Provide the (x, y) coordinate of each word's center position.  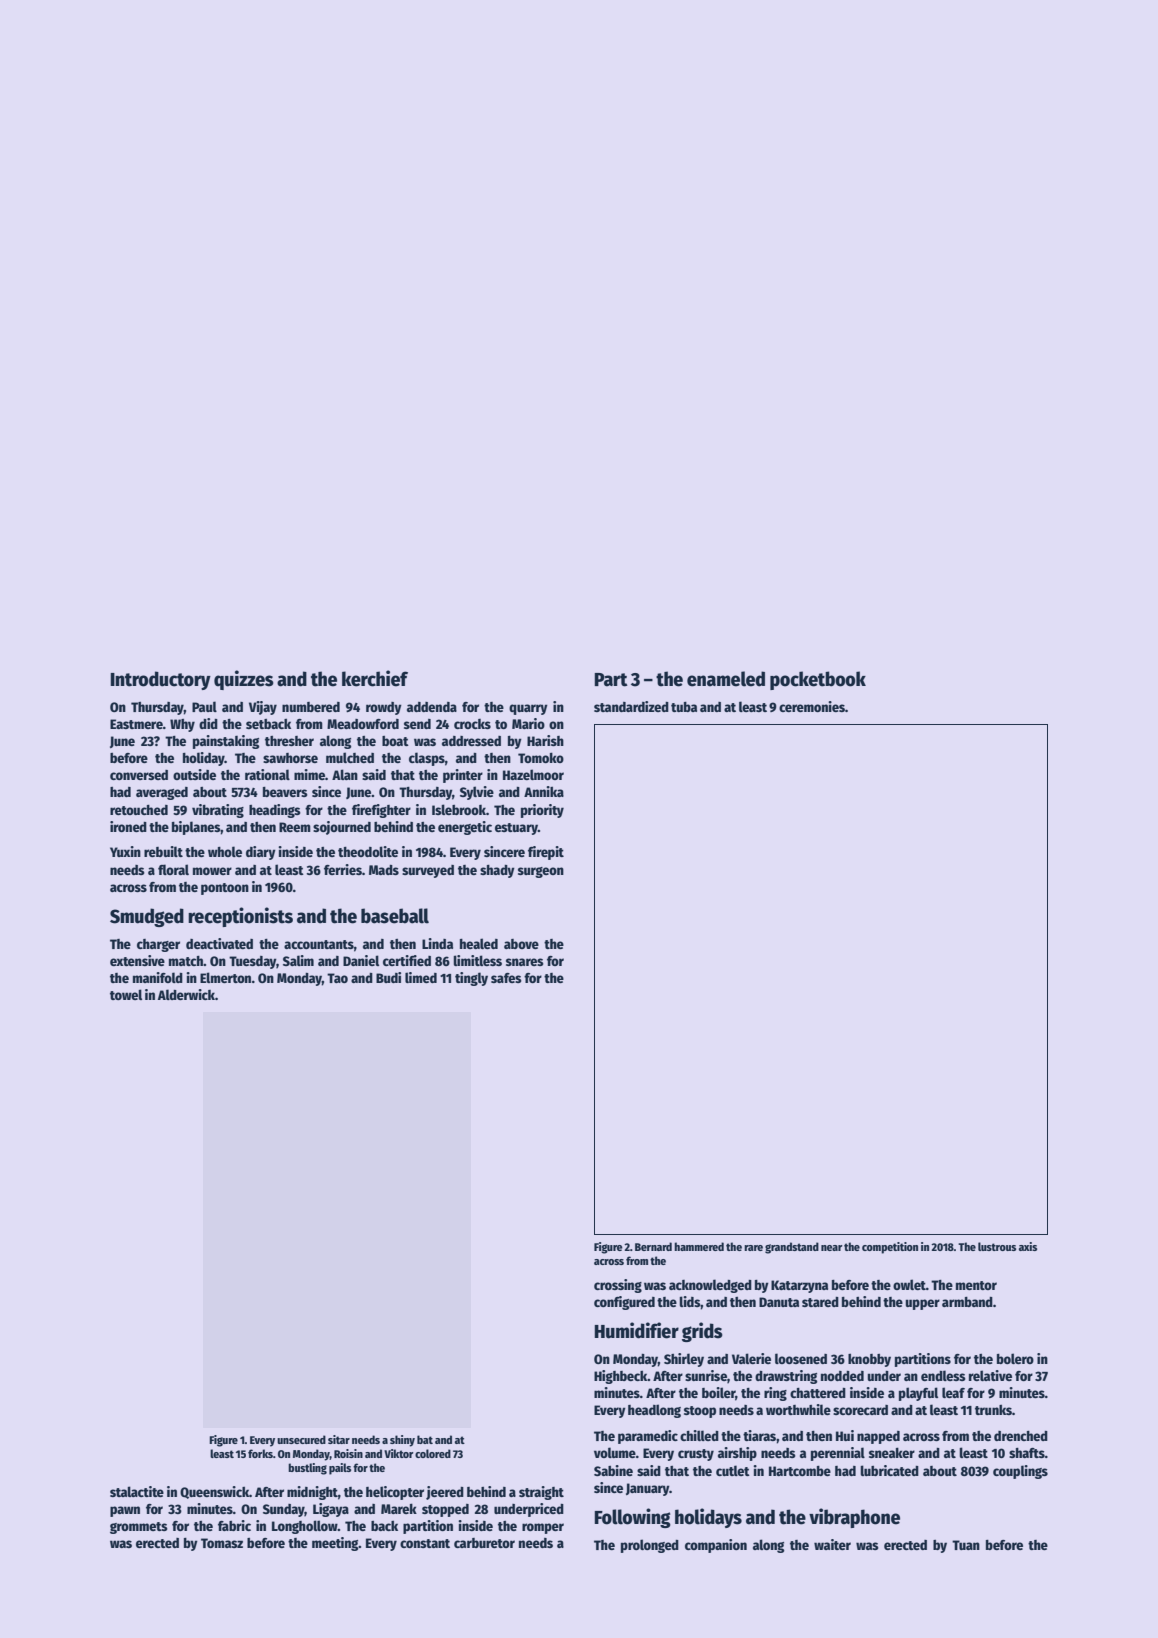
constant (425, 1543)
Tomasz (222, 1543)
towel (126, 994)
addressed (471, 741)
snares (525, 962)
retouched (139, 810)
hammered (699, 1246)
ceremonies (812, 706)
